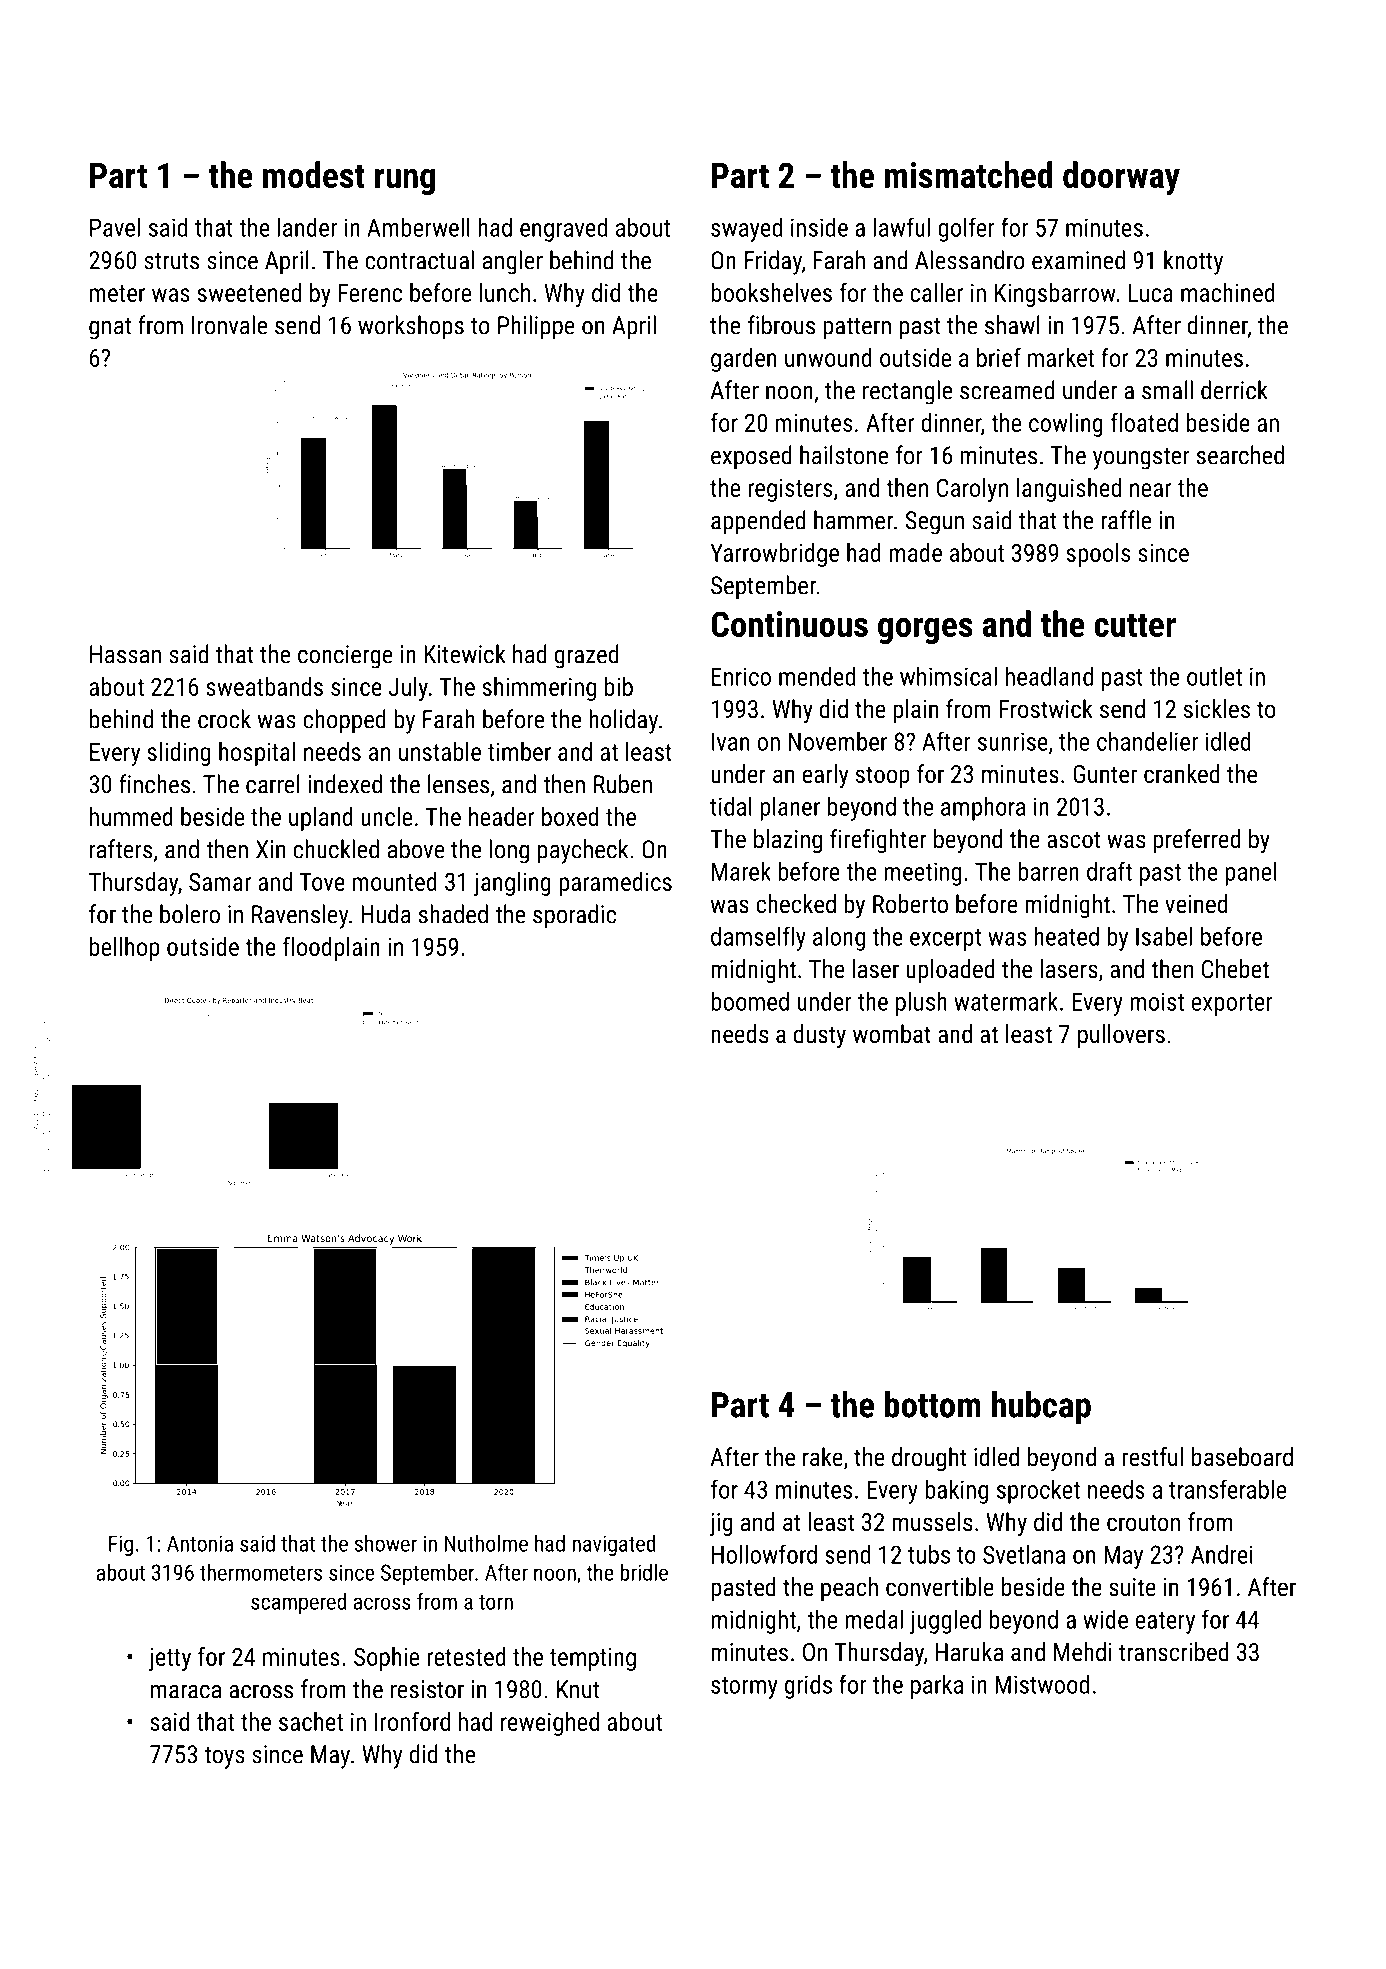 The height and width of the image is (1969, 1386). What do you see at coordinates (345, 657) in the image?
I see `concierge` at bounding box center [345, 657].
